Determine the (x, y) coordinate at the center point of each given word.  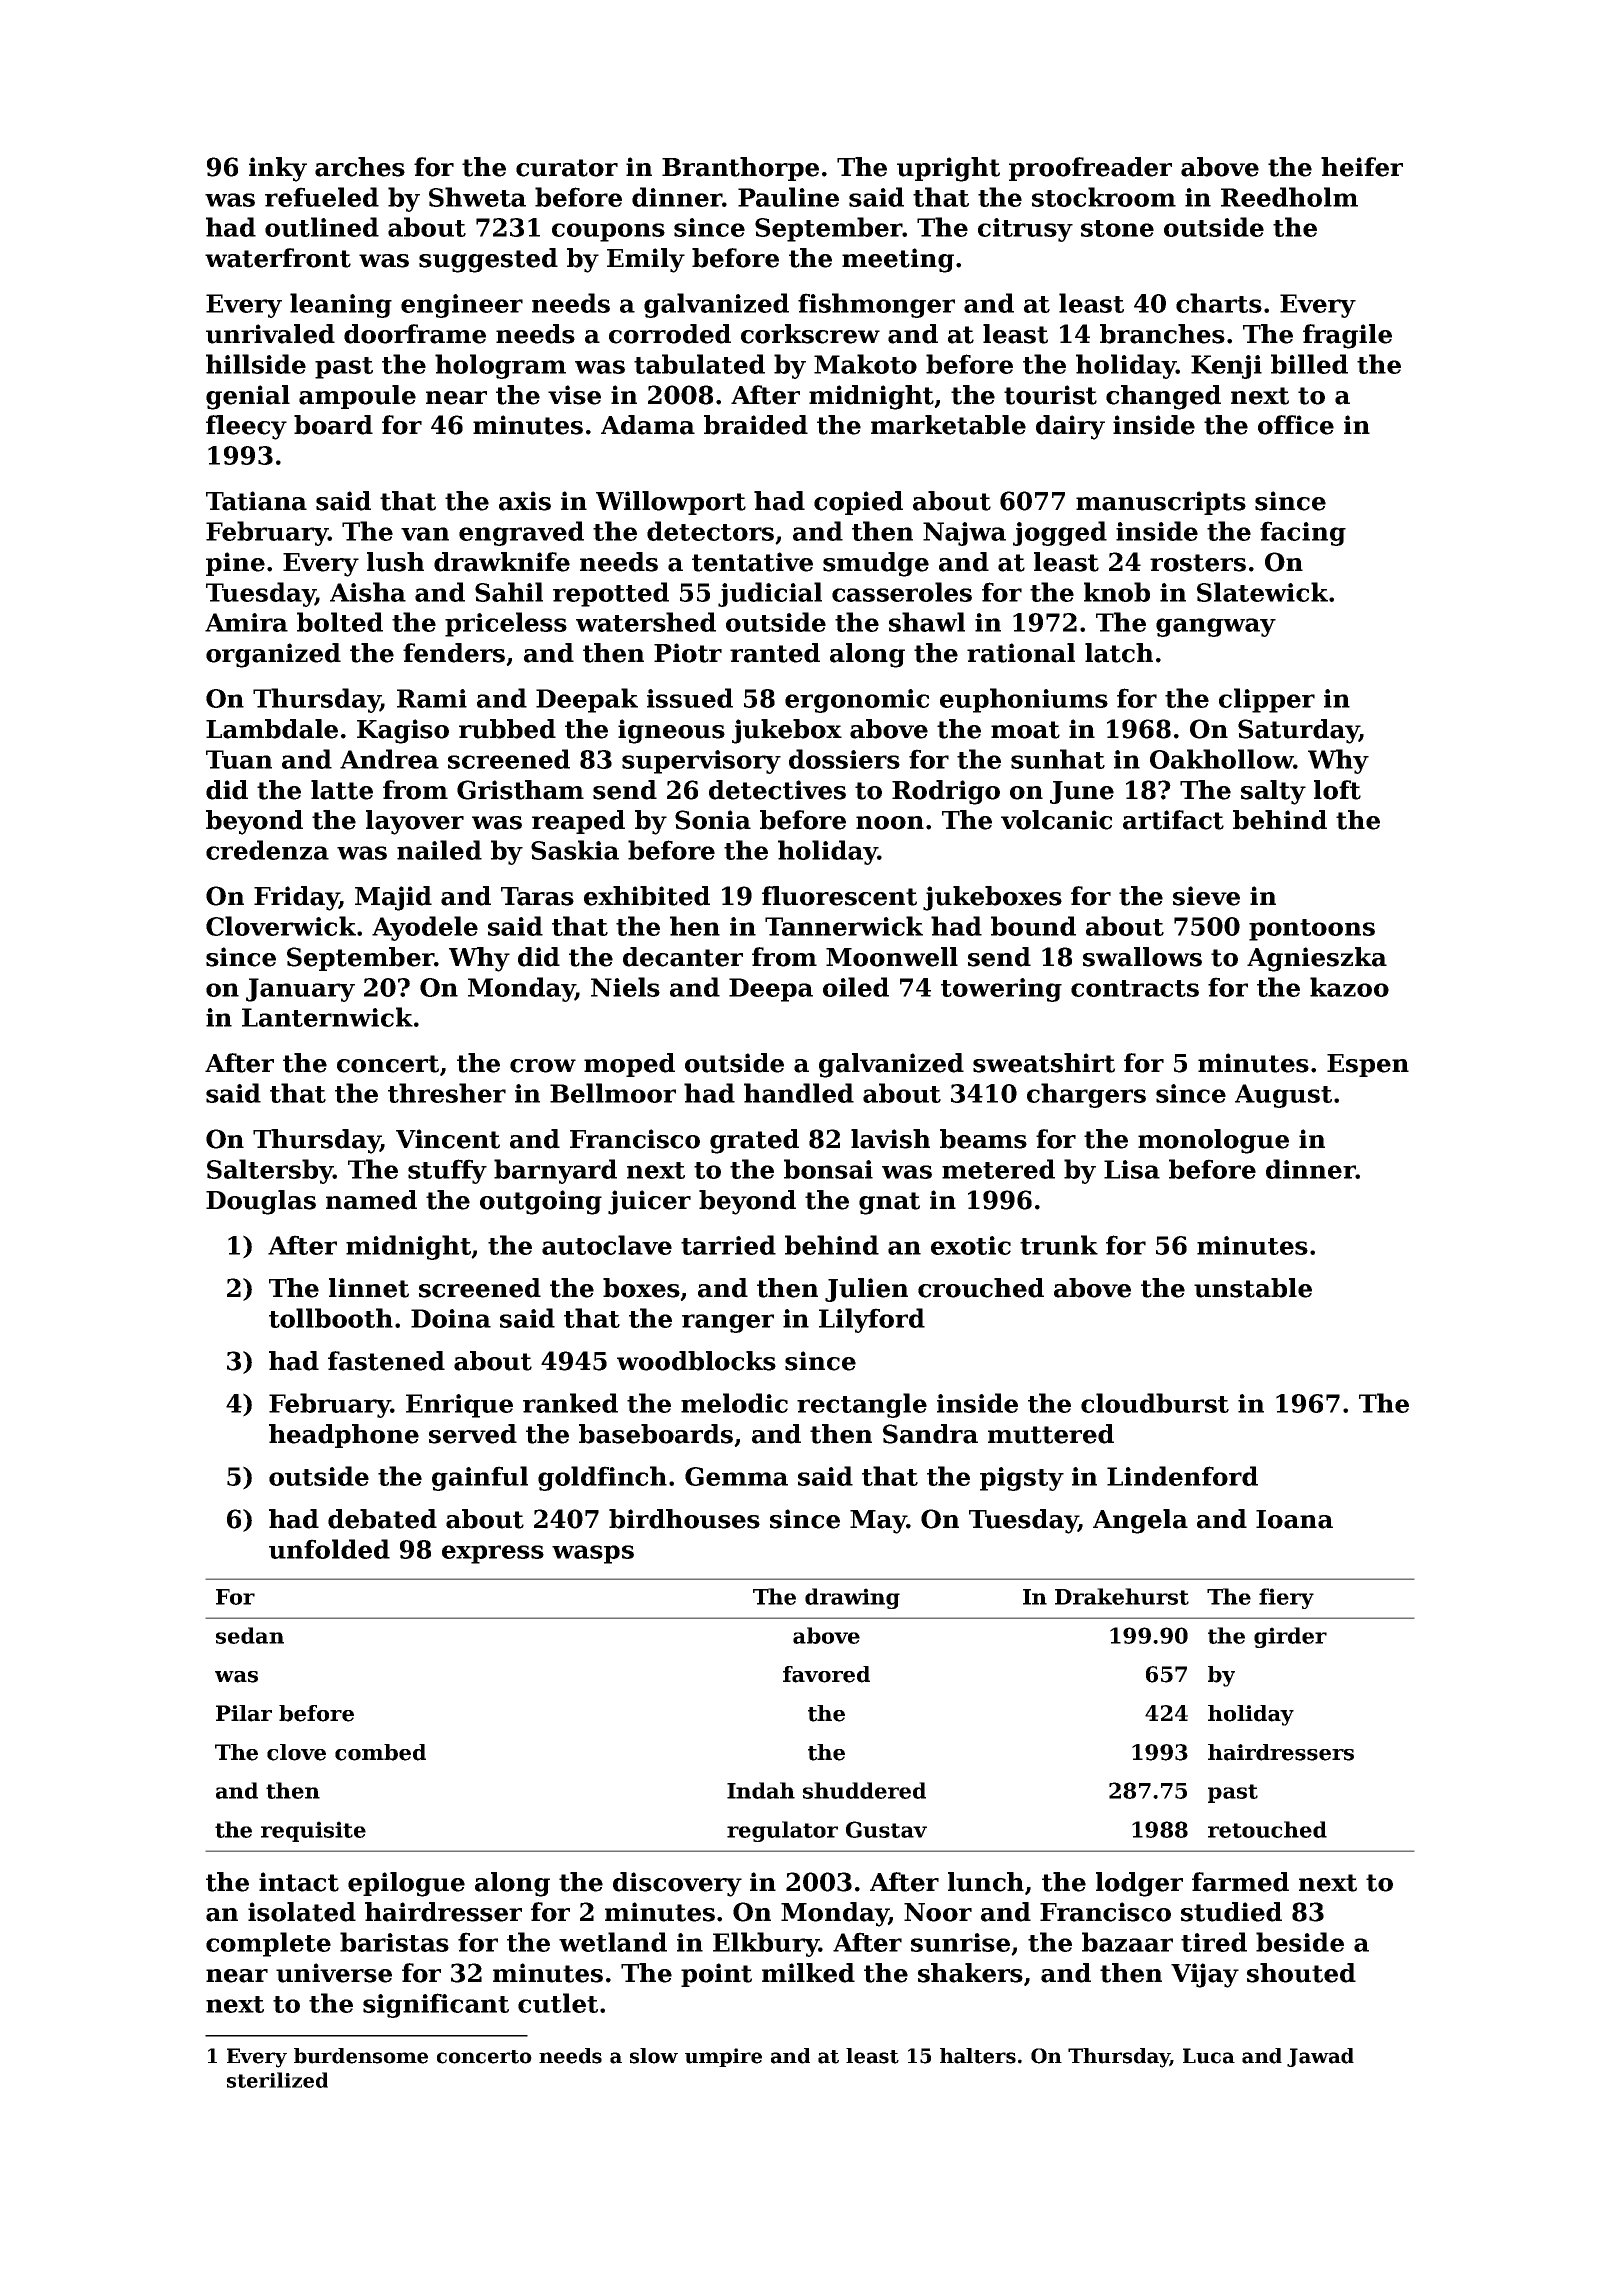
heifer (1362, 167)
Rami (432, 698)
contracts (1135, 988)
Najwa (964, 534)
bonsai (828, 1169)
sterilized (277, 2080)
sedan (250, 1635)
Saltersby (270, 1171)
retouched (1267, 1829)
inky (278, 169)
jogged (1060, 533)
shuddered (864, 1790)
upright (948, 169)
